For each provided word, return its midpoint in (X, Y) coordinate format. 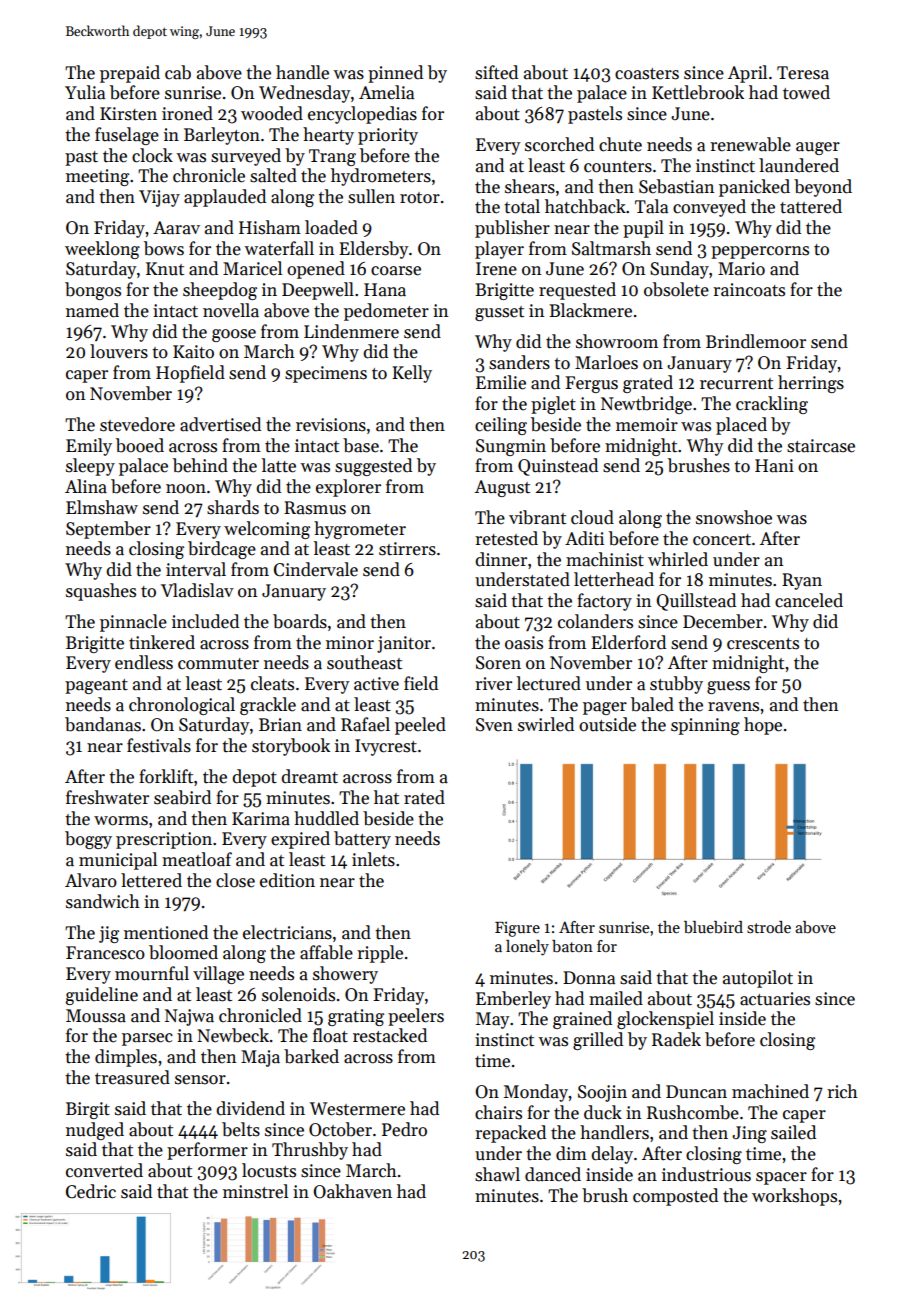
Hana (385, 290)
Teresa (803, 73)
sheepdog (220, 291)
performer (207, 1151)
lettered (151, 880)
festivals (159, 745)
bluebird (713, 927)
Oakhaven (352, 1191)
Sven (494, 725)
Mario (741, 269)
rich (842, 1091)
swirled (546, 724)
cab (178, 72)
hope (763, 726)
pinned (395, 74)
